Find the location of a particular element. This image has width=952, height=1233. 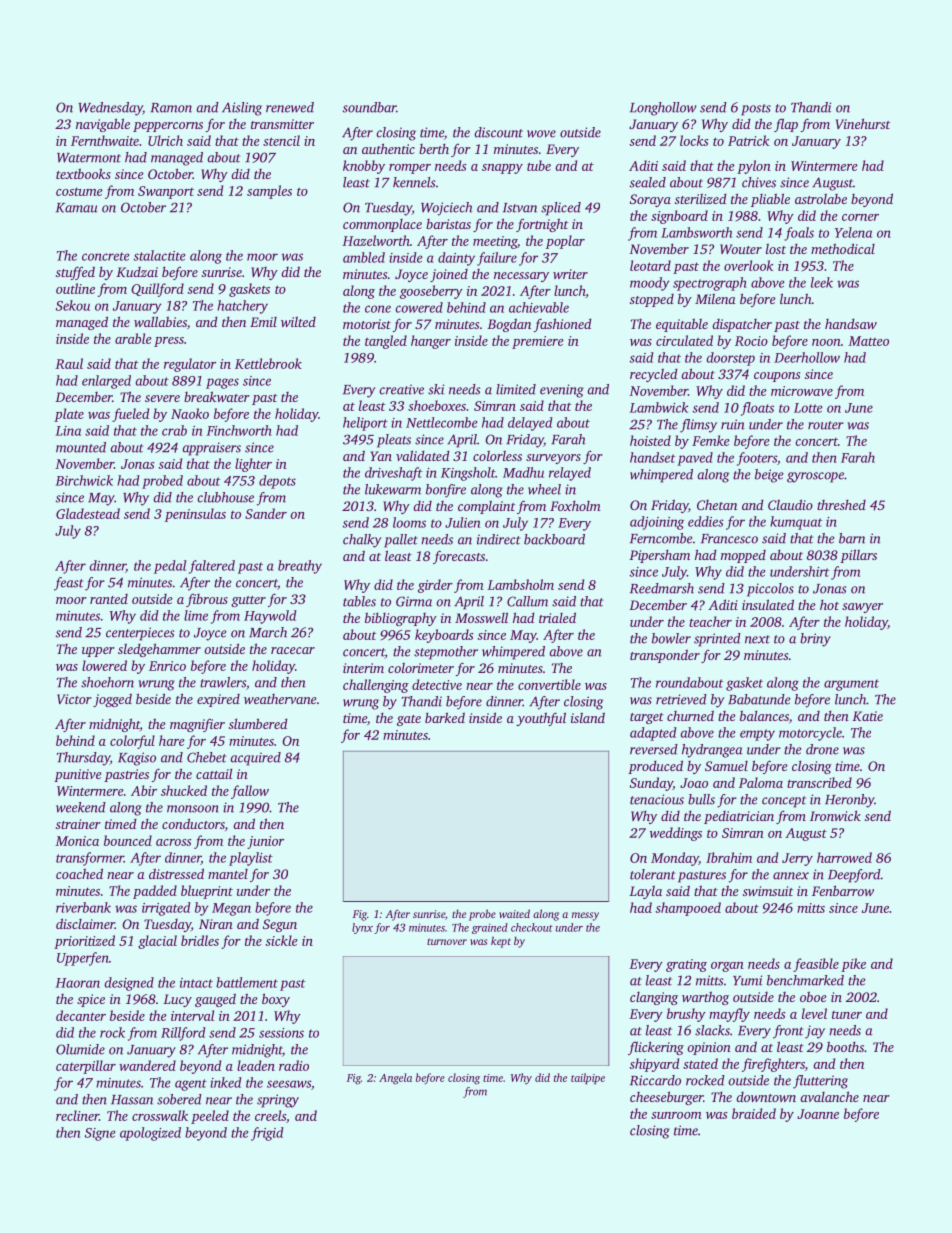

Vinehurst is located at coordinates (863, 123).
